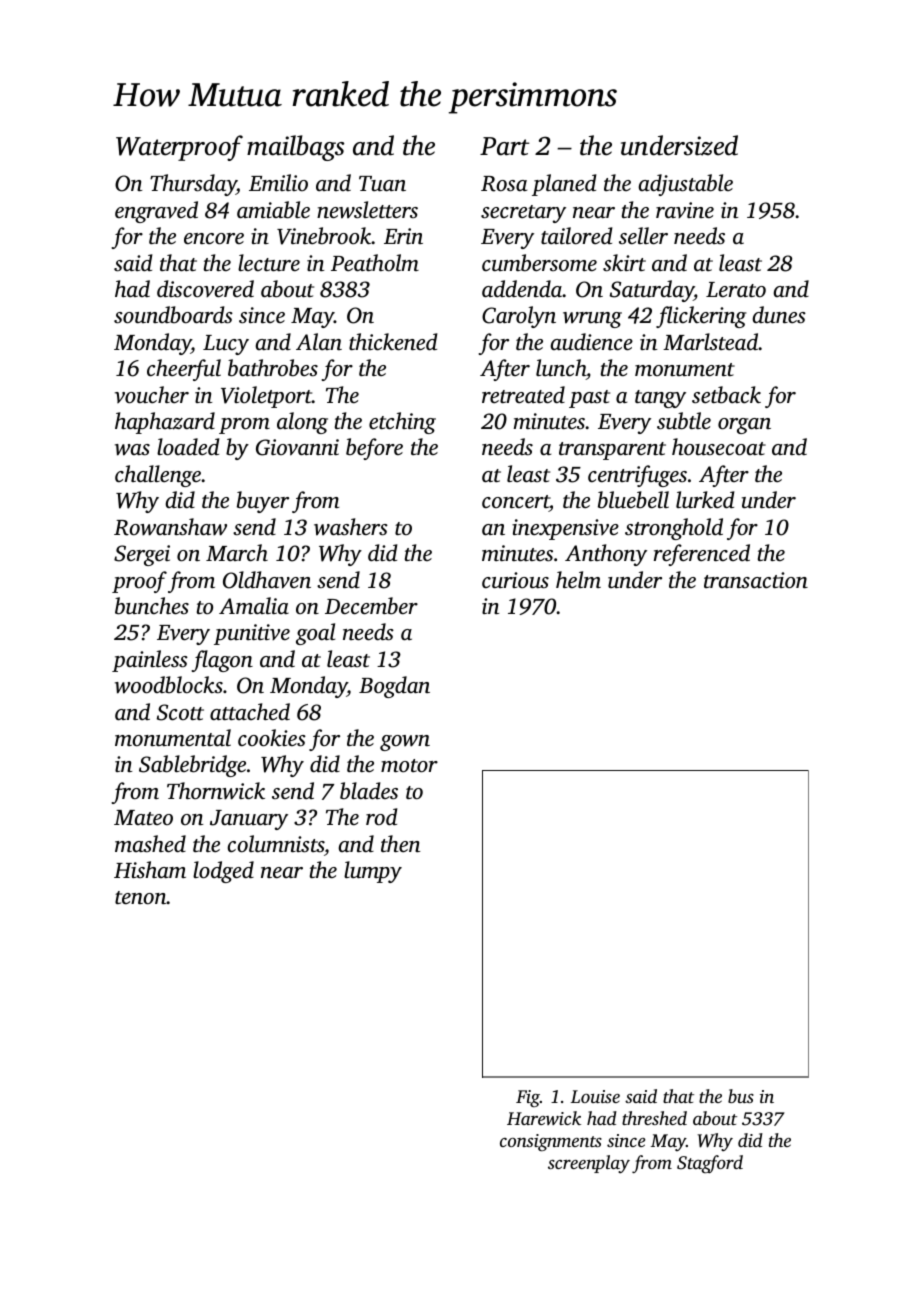 Image resolution: width=924 pixels, height=1311 pixels. Describe the element at coordinates (193, 185) in the page. I see `Thursday` at that location.
